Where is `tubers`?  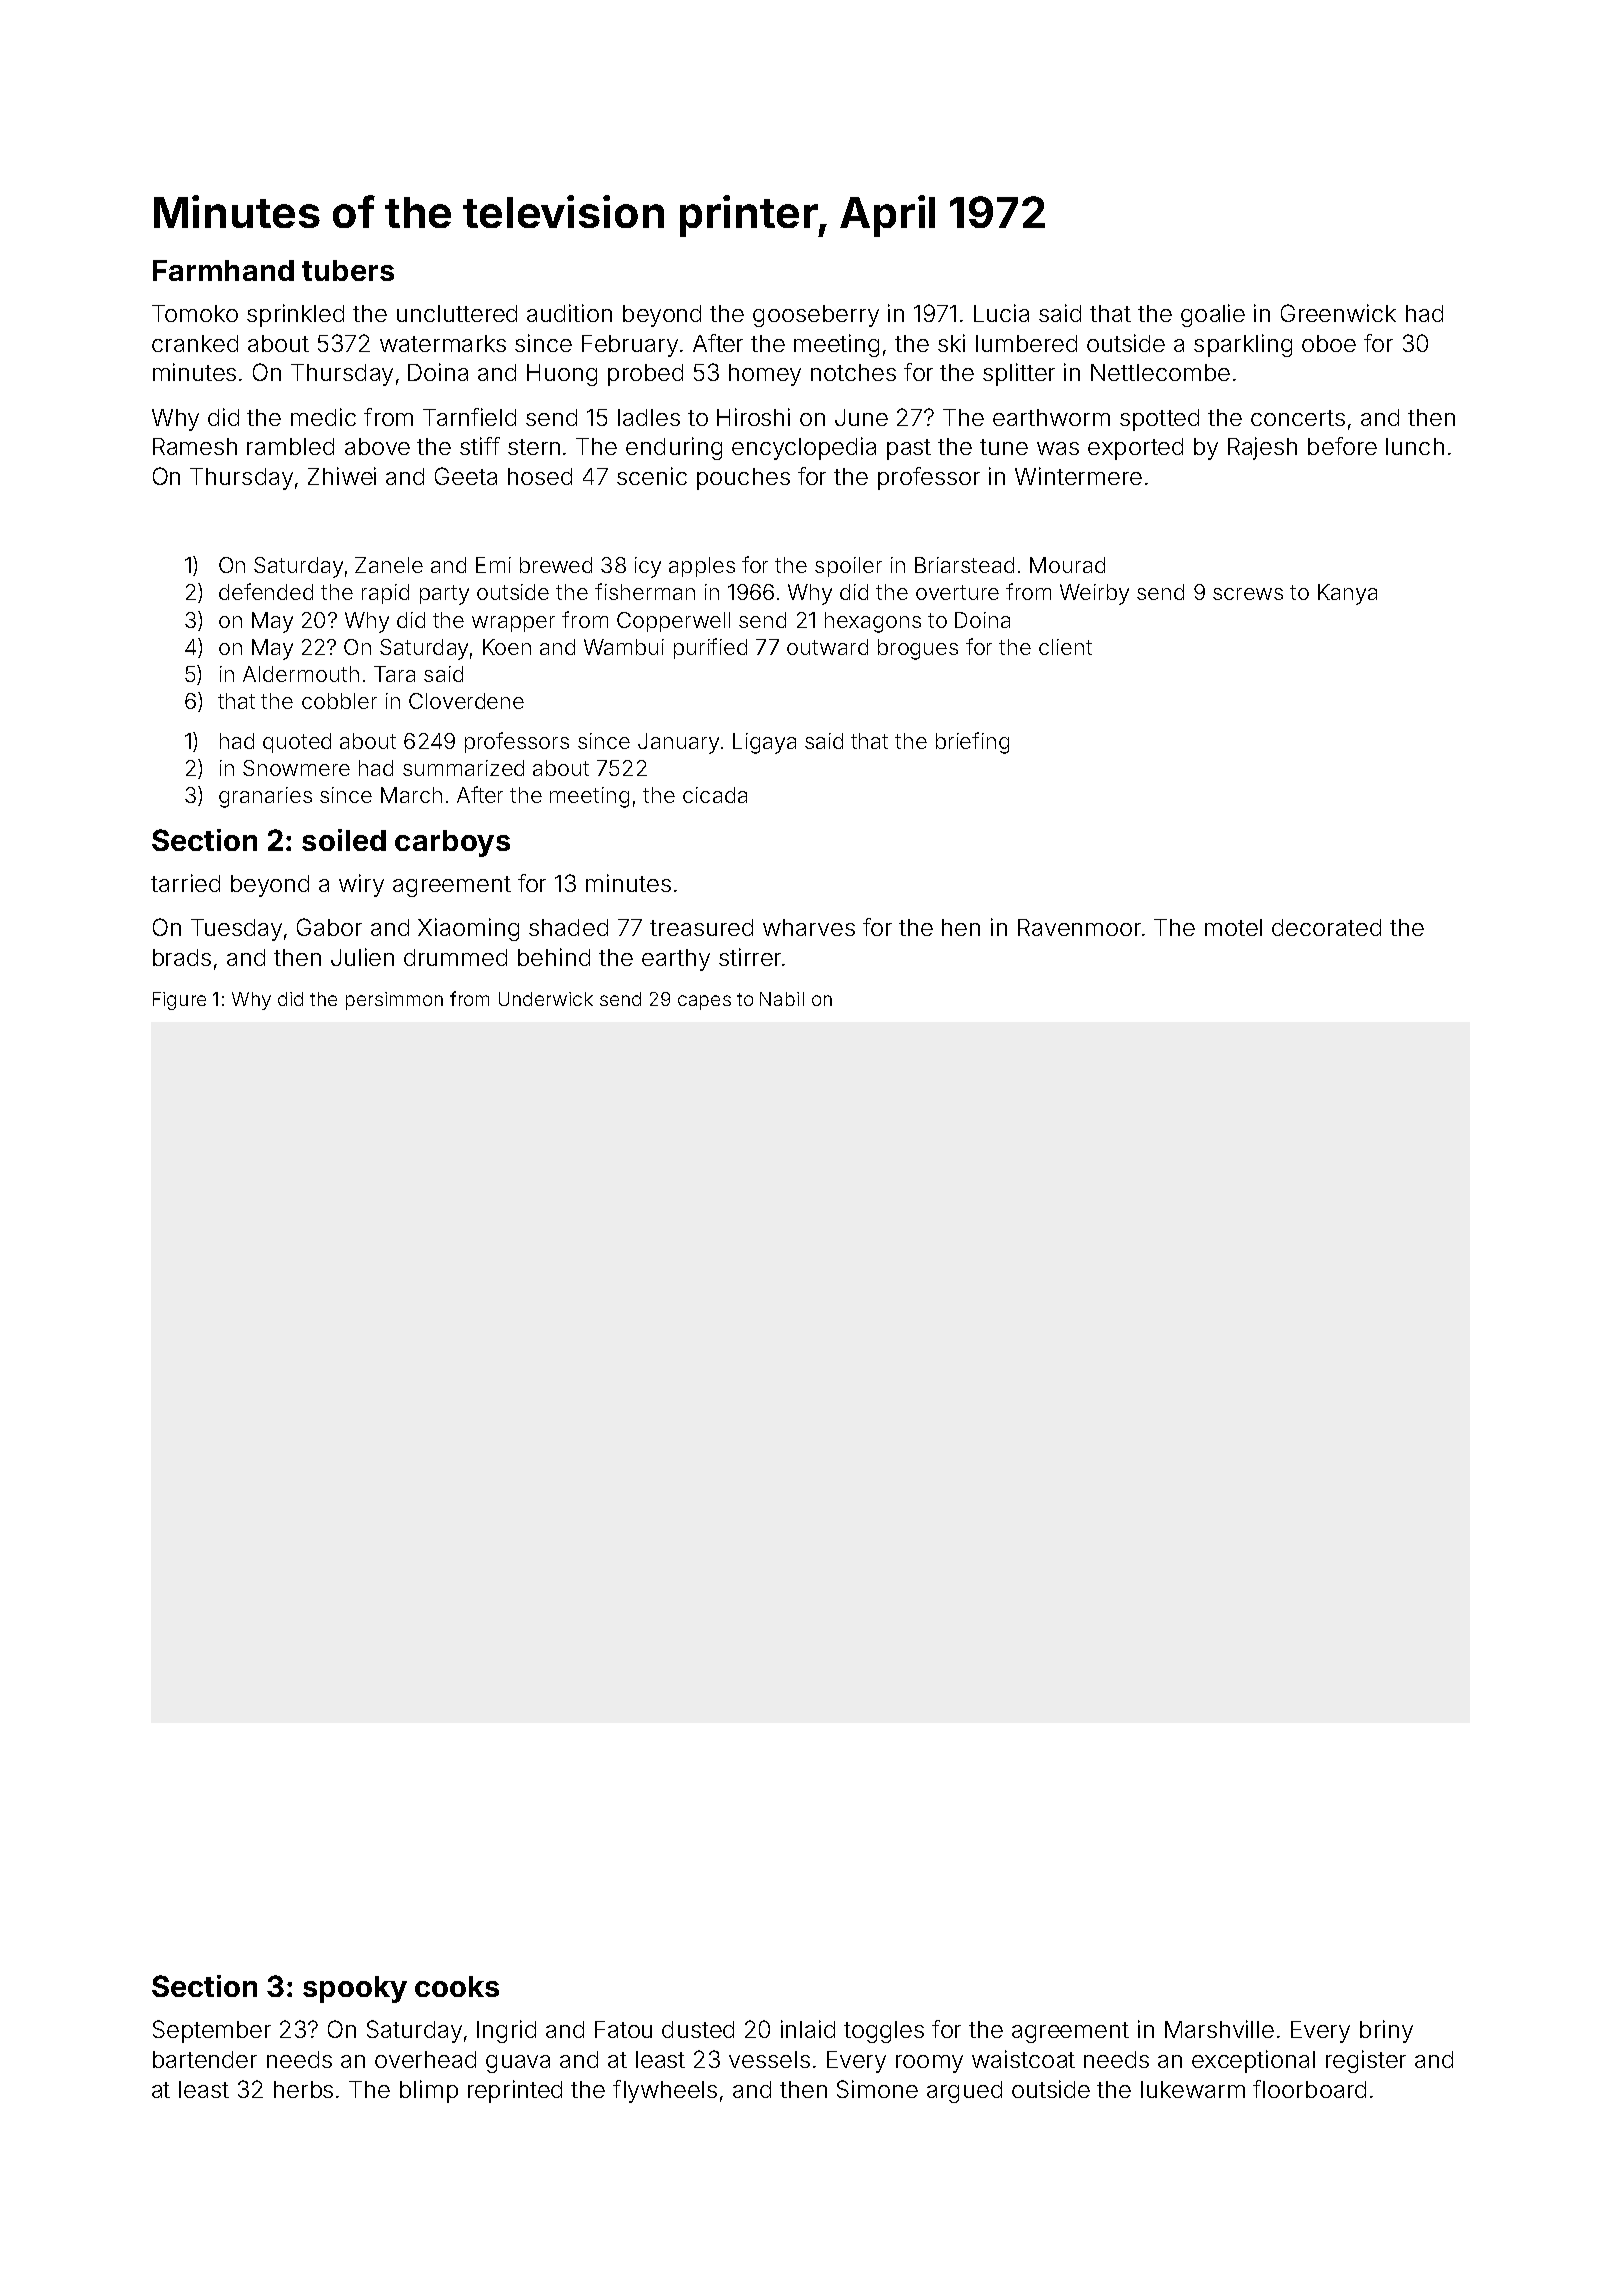
tubers is located at coordinates (348, 270).
